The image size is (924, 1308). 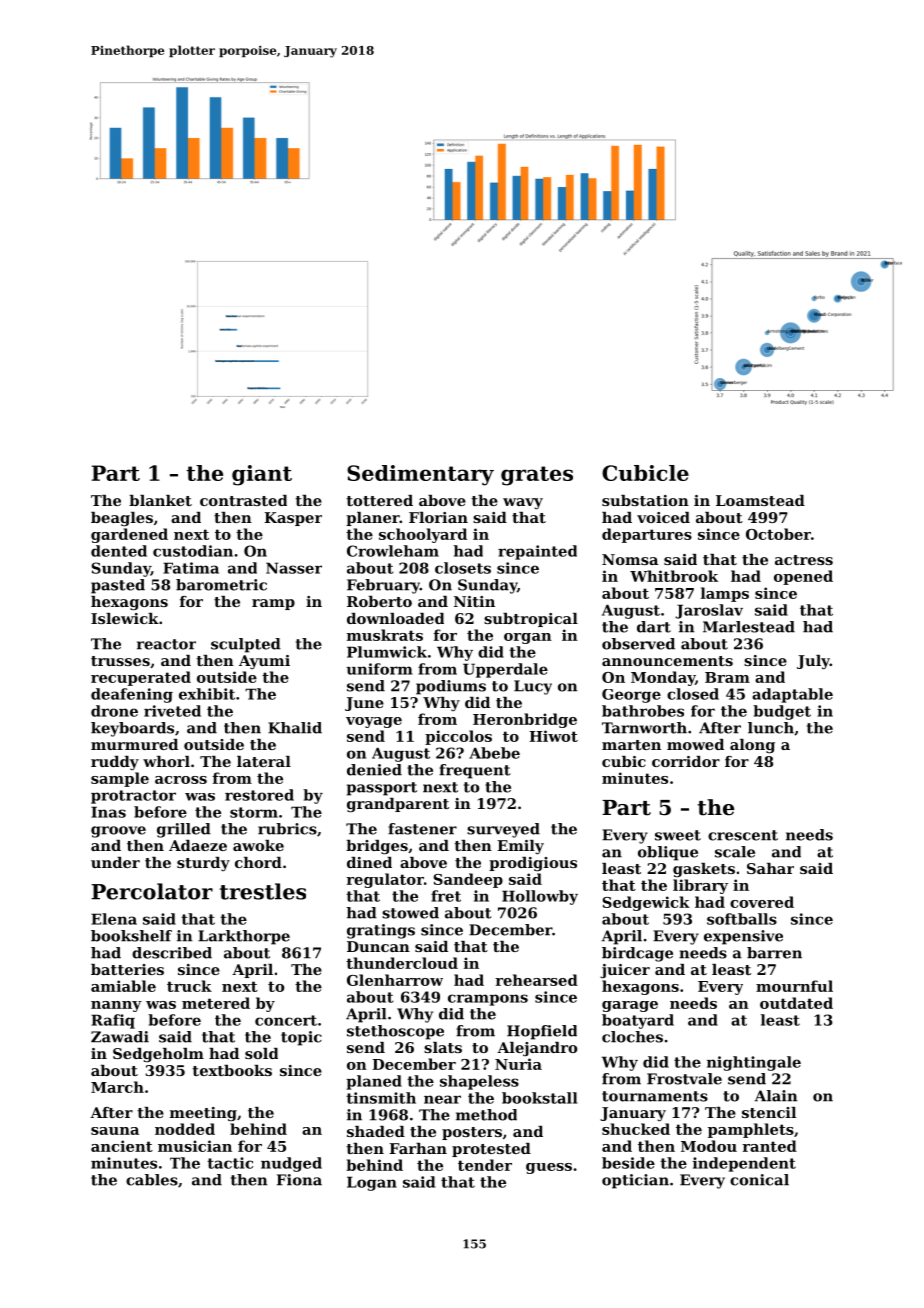 What do you see at coordinates (295, 728) in the page?
I see `Khalid` at bounding box center [295, 728].
